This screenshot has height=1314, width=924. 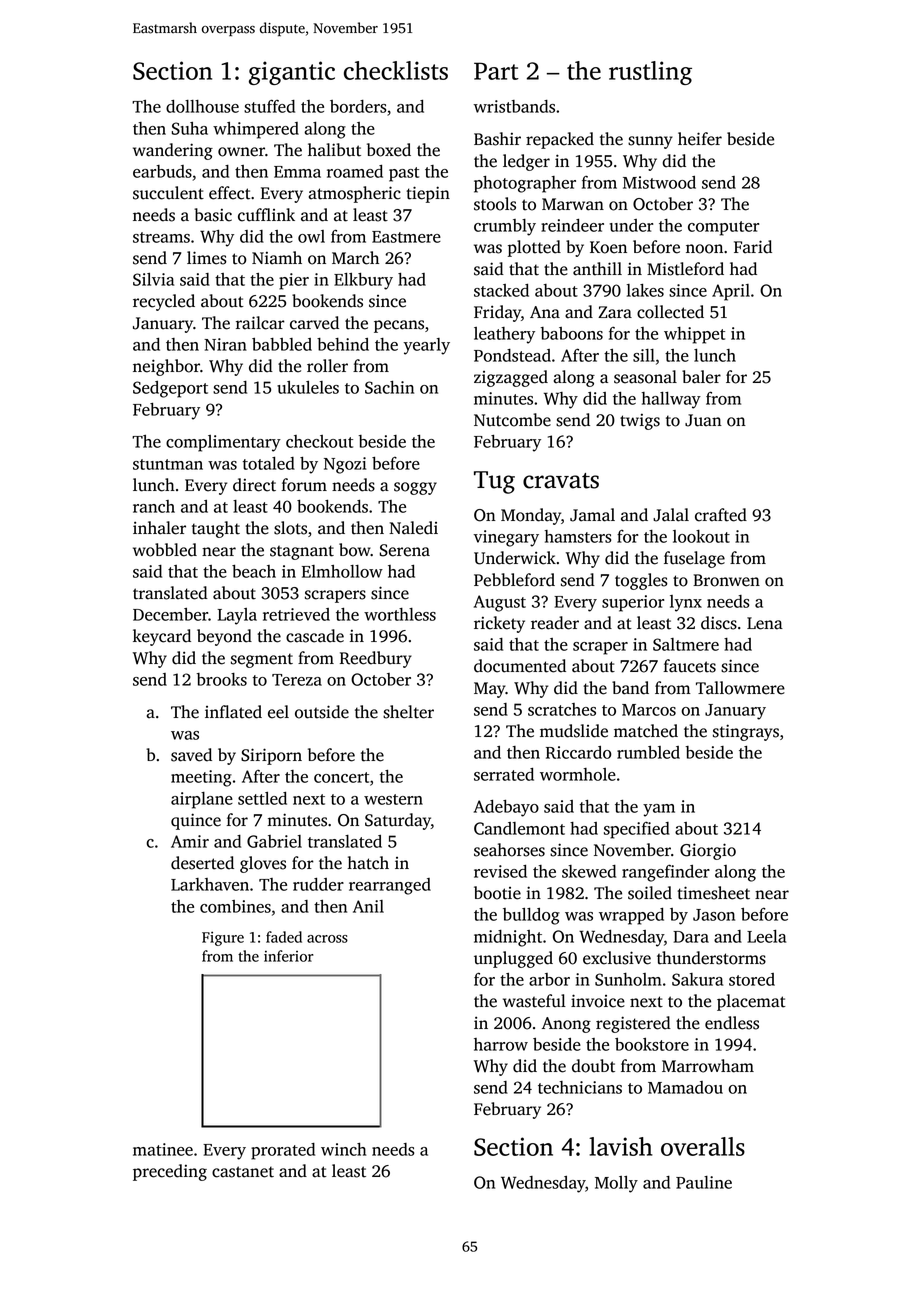 I want to click on seahorses, so click(x=509, y=850).
